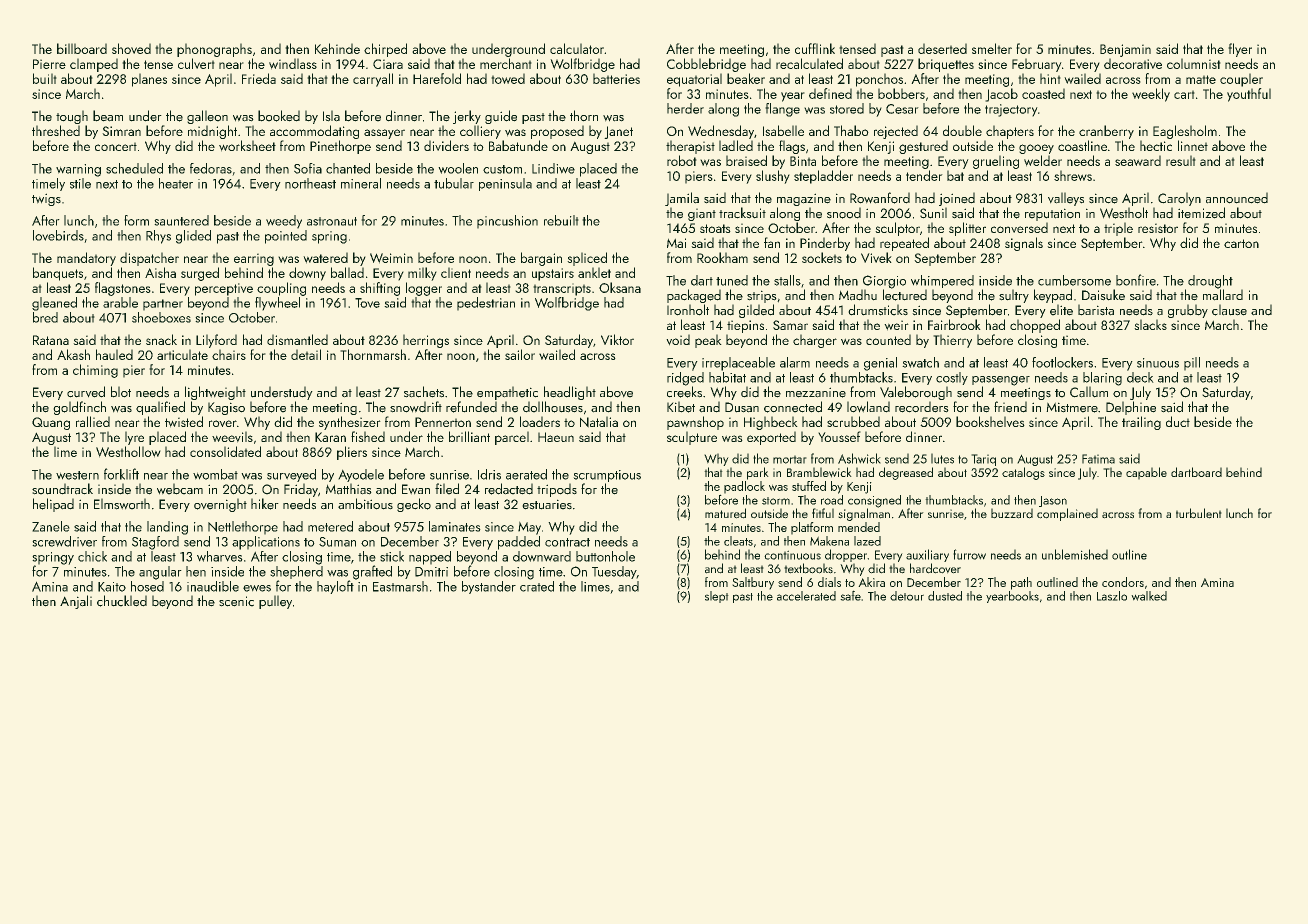 This page has width=1308, height=924. What do you see at coordinates (505, 184) in the page?
I see `peninsula` at bounding box center [505, 184].
